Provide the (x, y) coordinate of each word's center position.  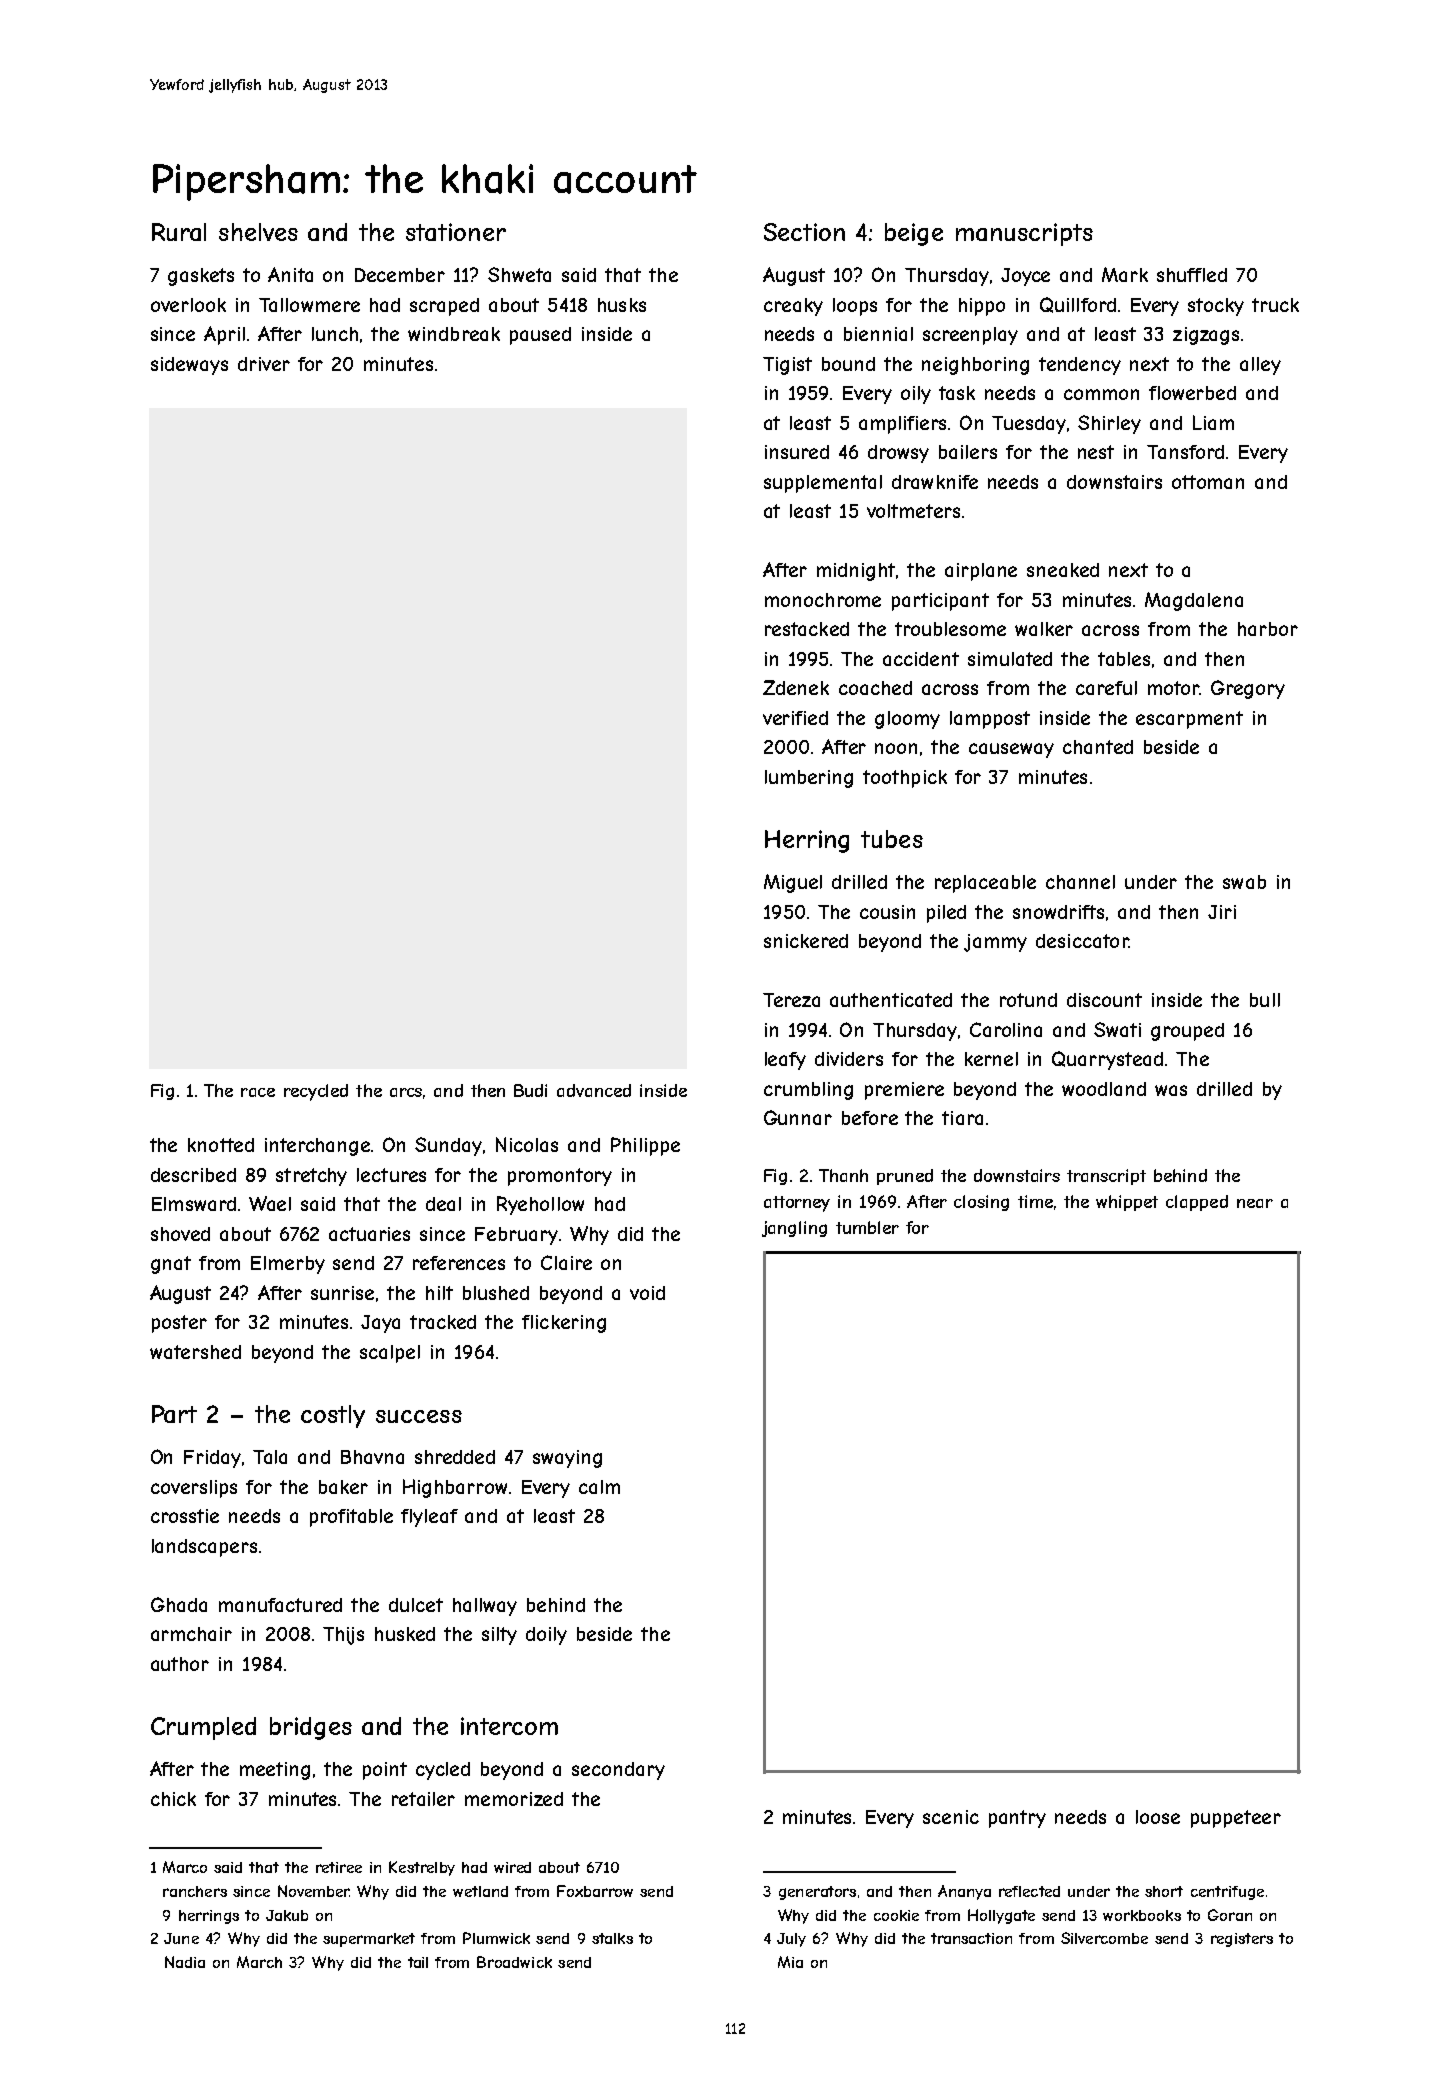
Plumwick (496, 1938)
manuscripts (1024, 234)
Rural (179, 232)
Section (804, 232)
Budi (530, 1090)
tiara (962, 1118)
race (258, 1092)
